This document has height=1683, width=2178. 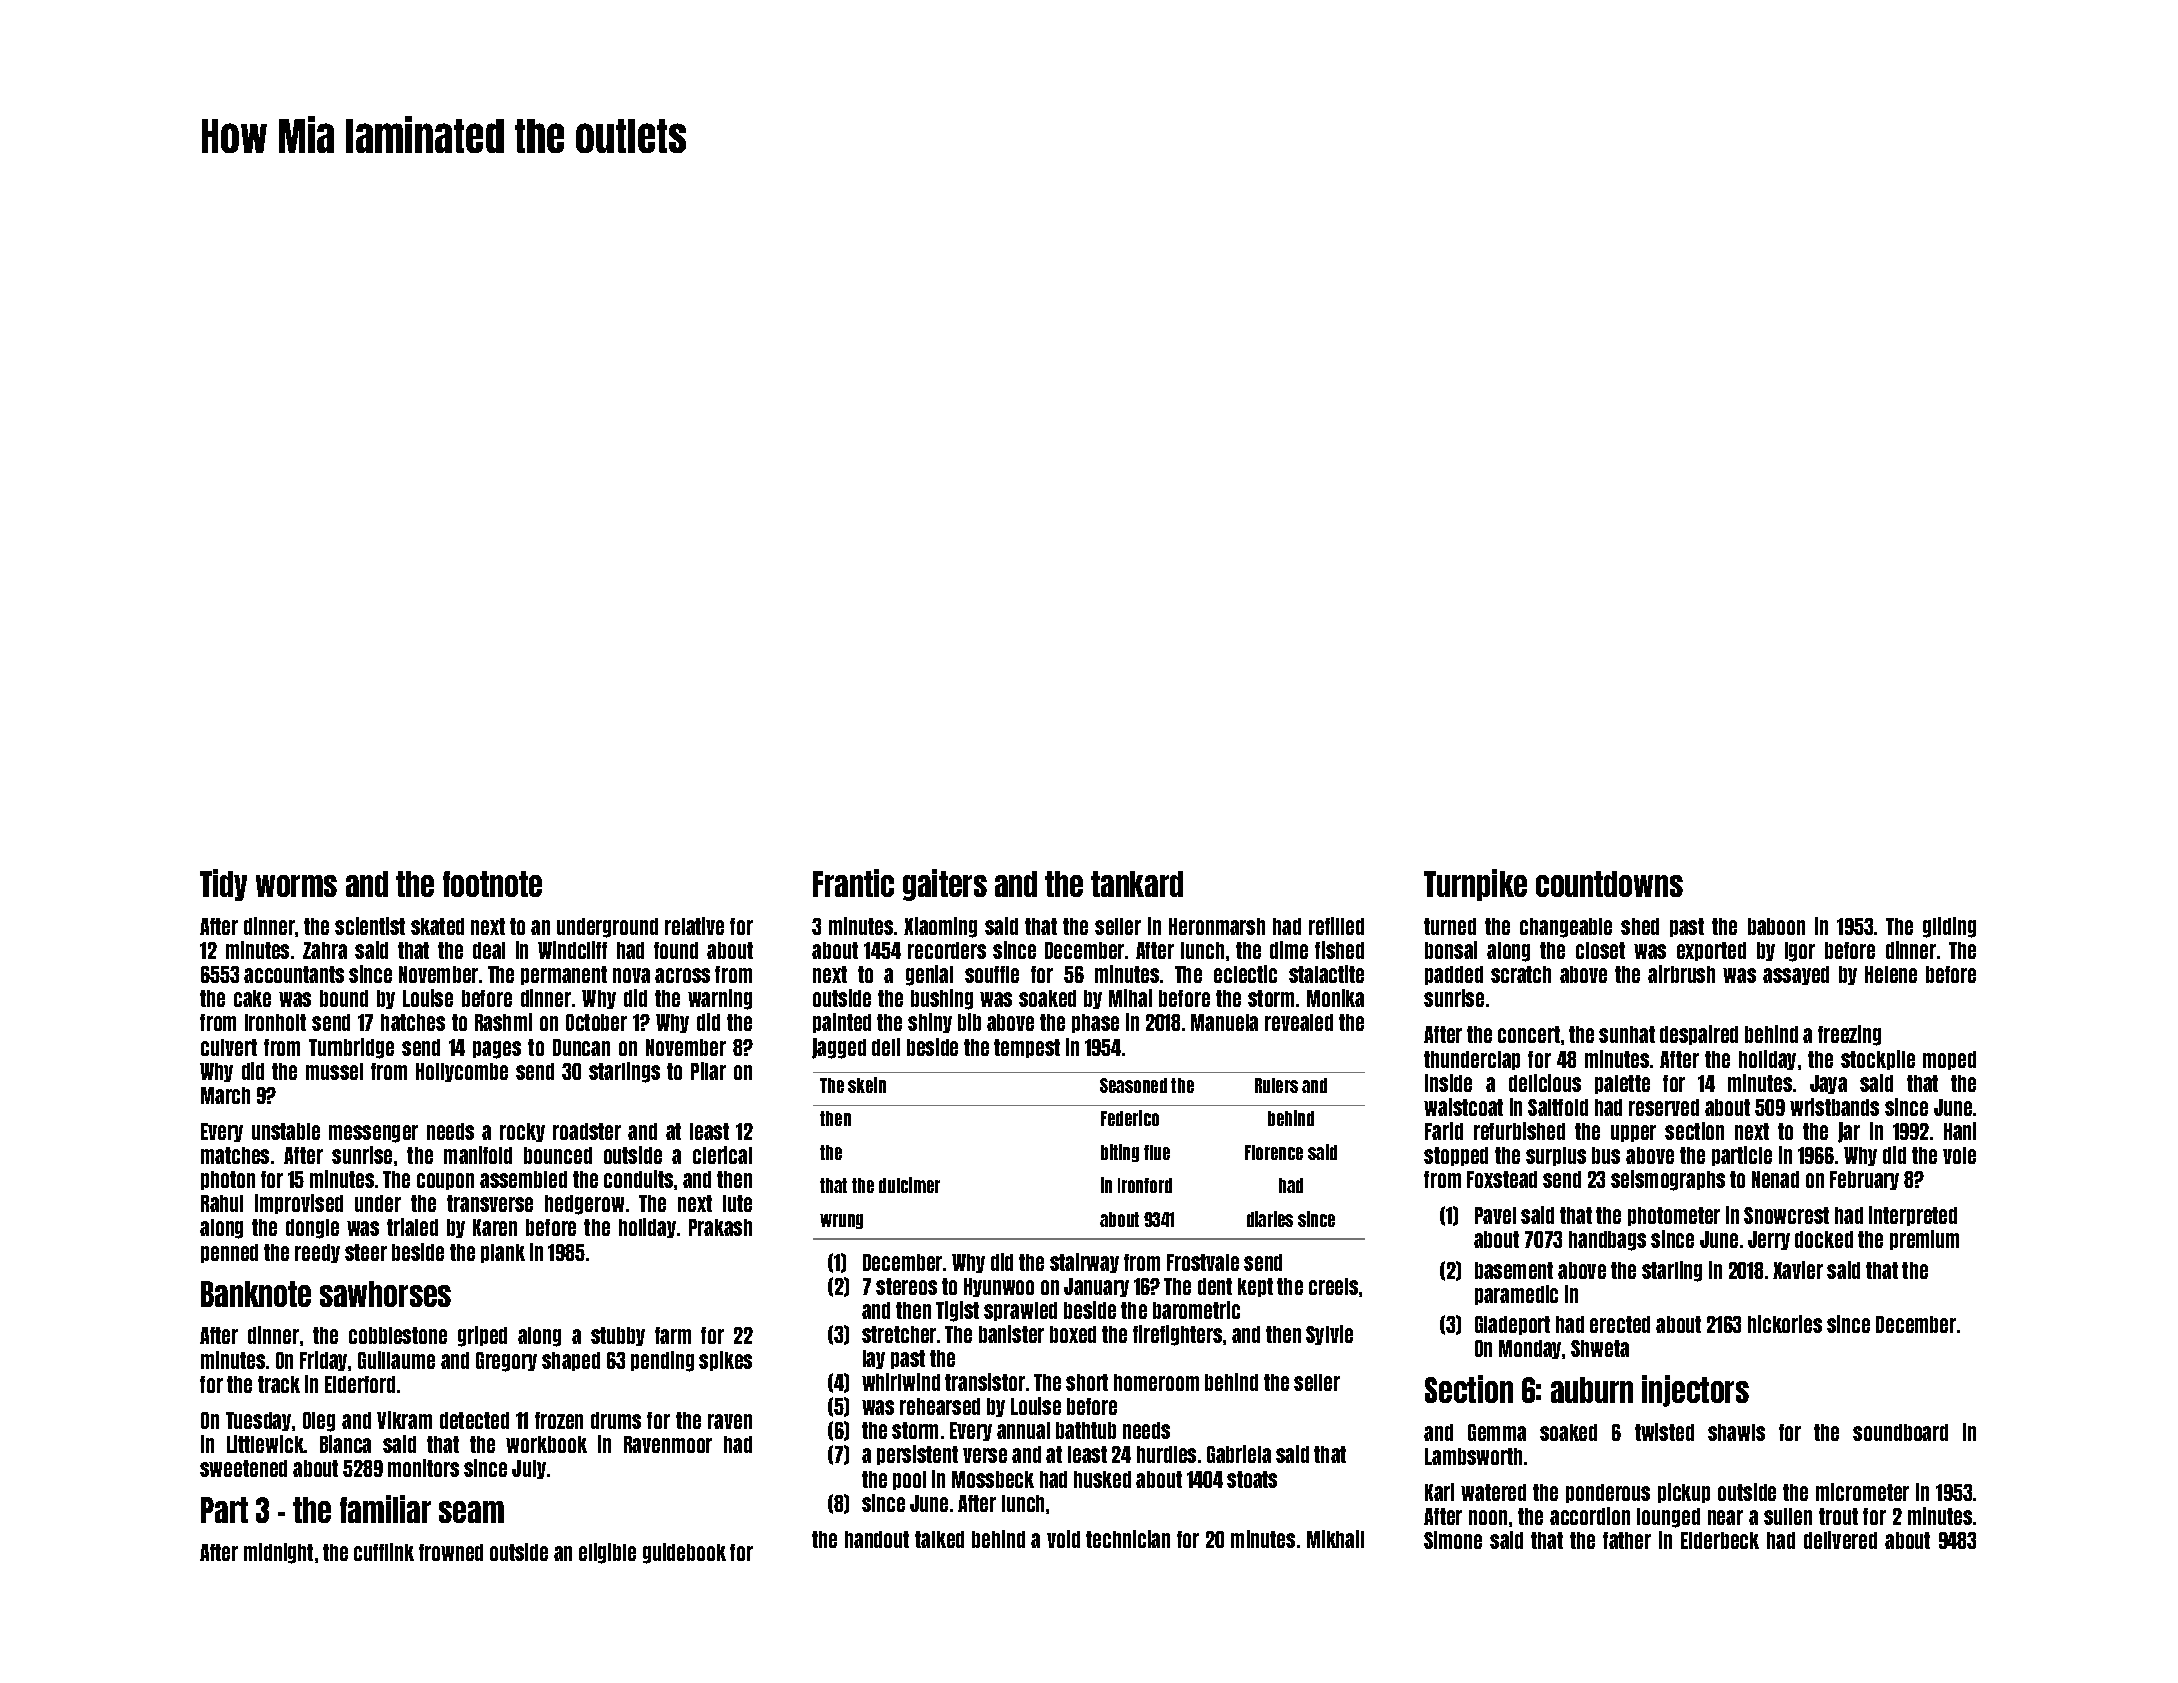 What do you see at coordinates (1959, 1155) in the document?
I see `vole` at bounding box center [1959, 1155].
